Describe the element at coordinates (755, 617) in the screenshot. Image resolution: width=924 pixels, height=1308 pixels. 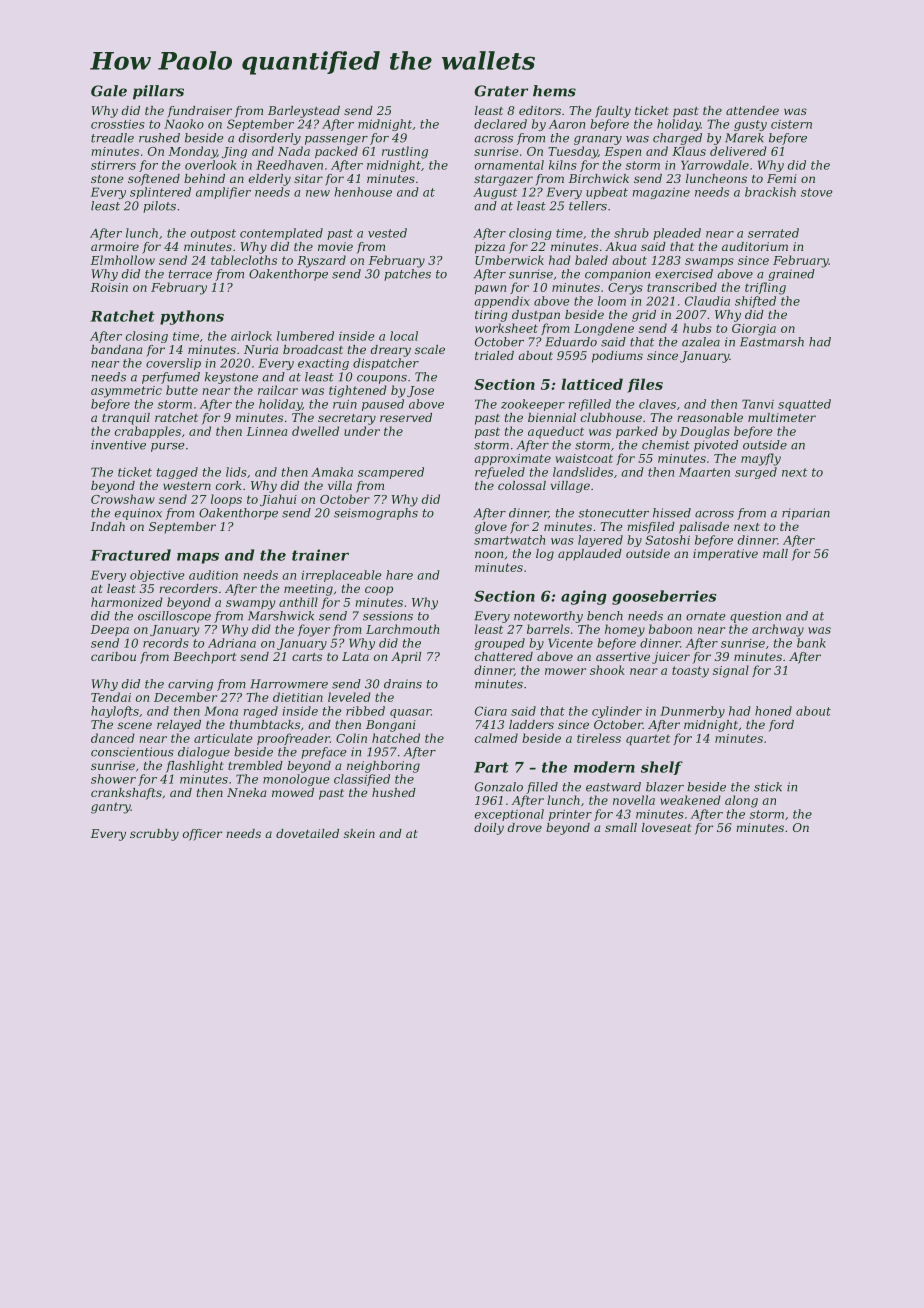
I see `question` at that location.
